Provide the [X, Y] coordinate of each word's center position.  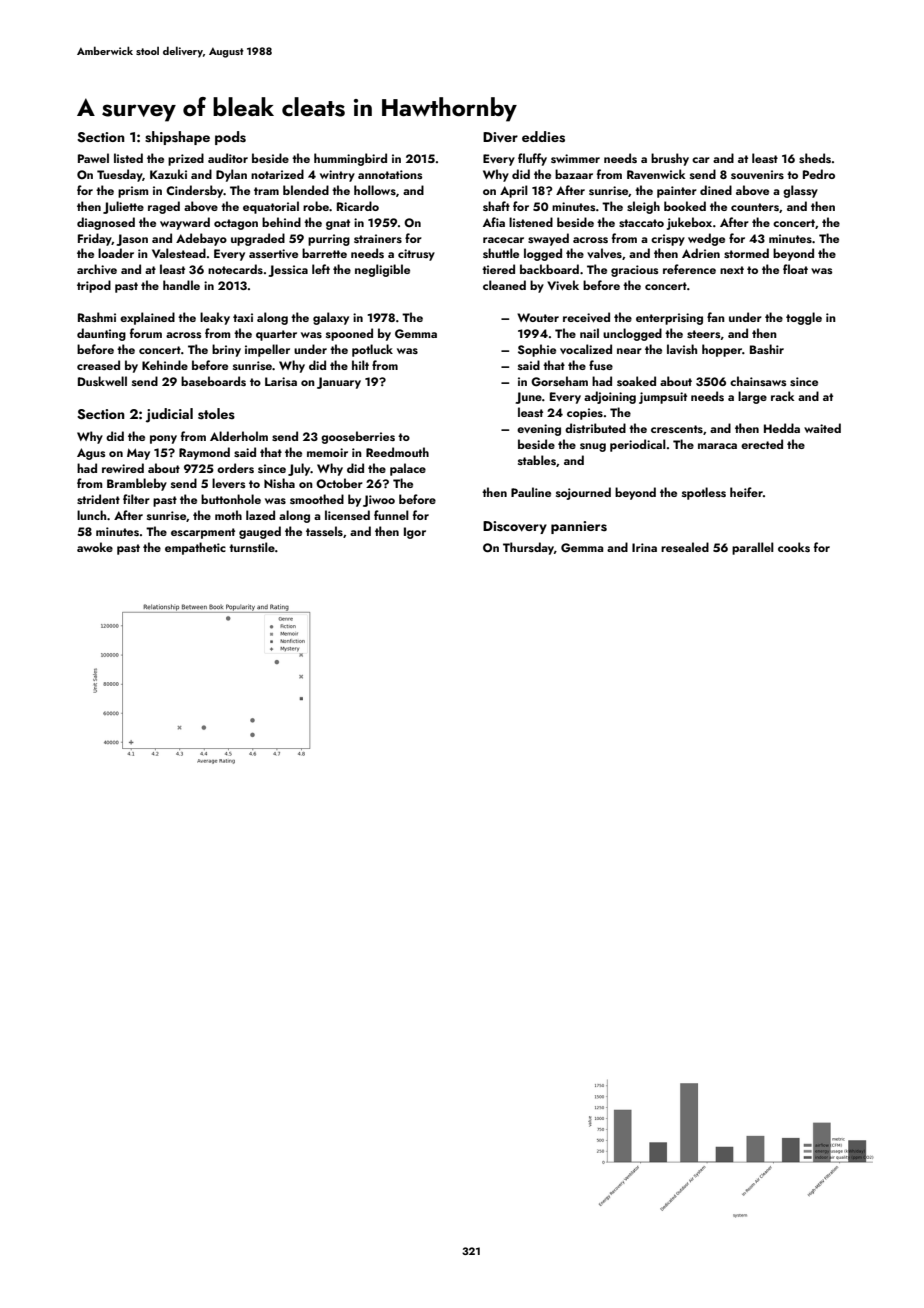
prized [186, 159]
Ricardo [358, 206]
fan [716, 317]
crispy [668, 240]
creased [98, 365]
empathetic [195, 548]
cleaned [504, 285]
